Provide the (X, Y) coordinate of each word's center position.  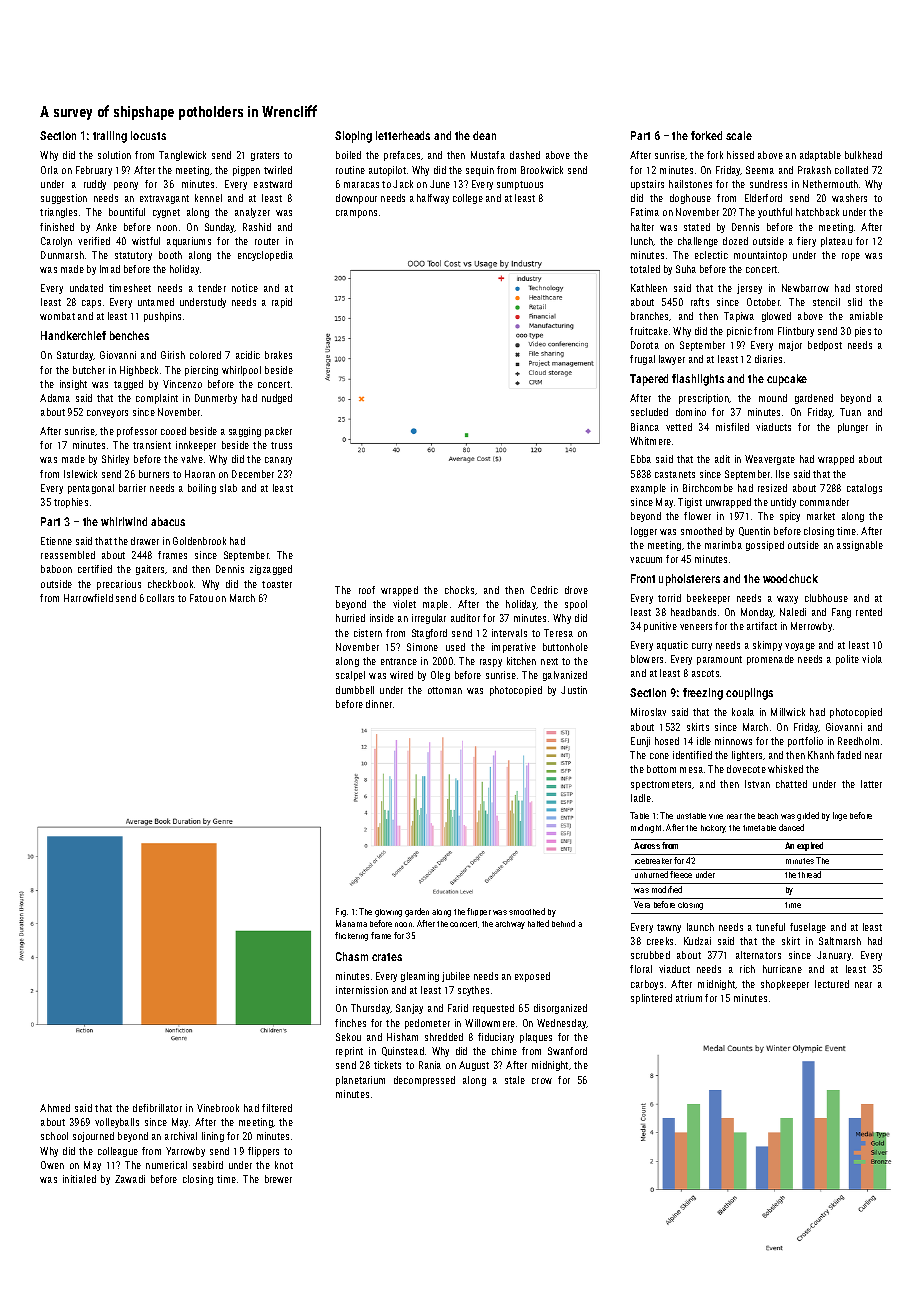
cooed (173, 431)
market (821, 516)
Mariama (351, 923)
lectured (832, 984)
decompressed (424, 1081)
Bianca (645, 427)
